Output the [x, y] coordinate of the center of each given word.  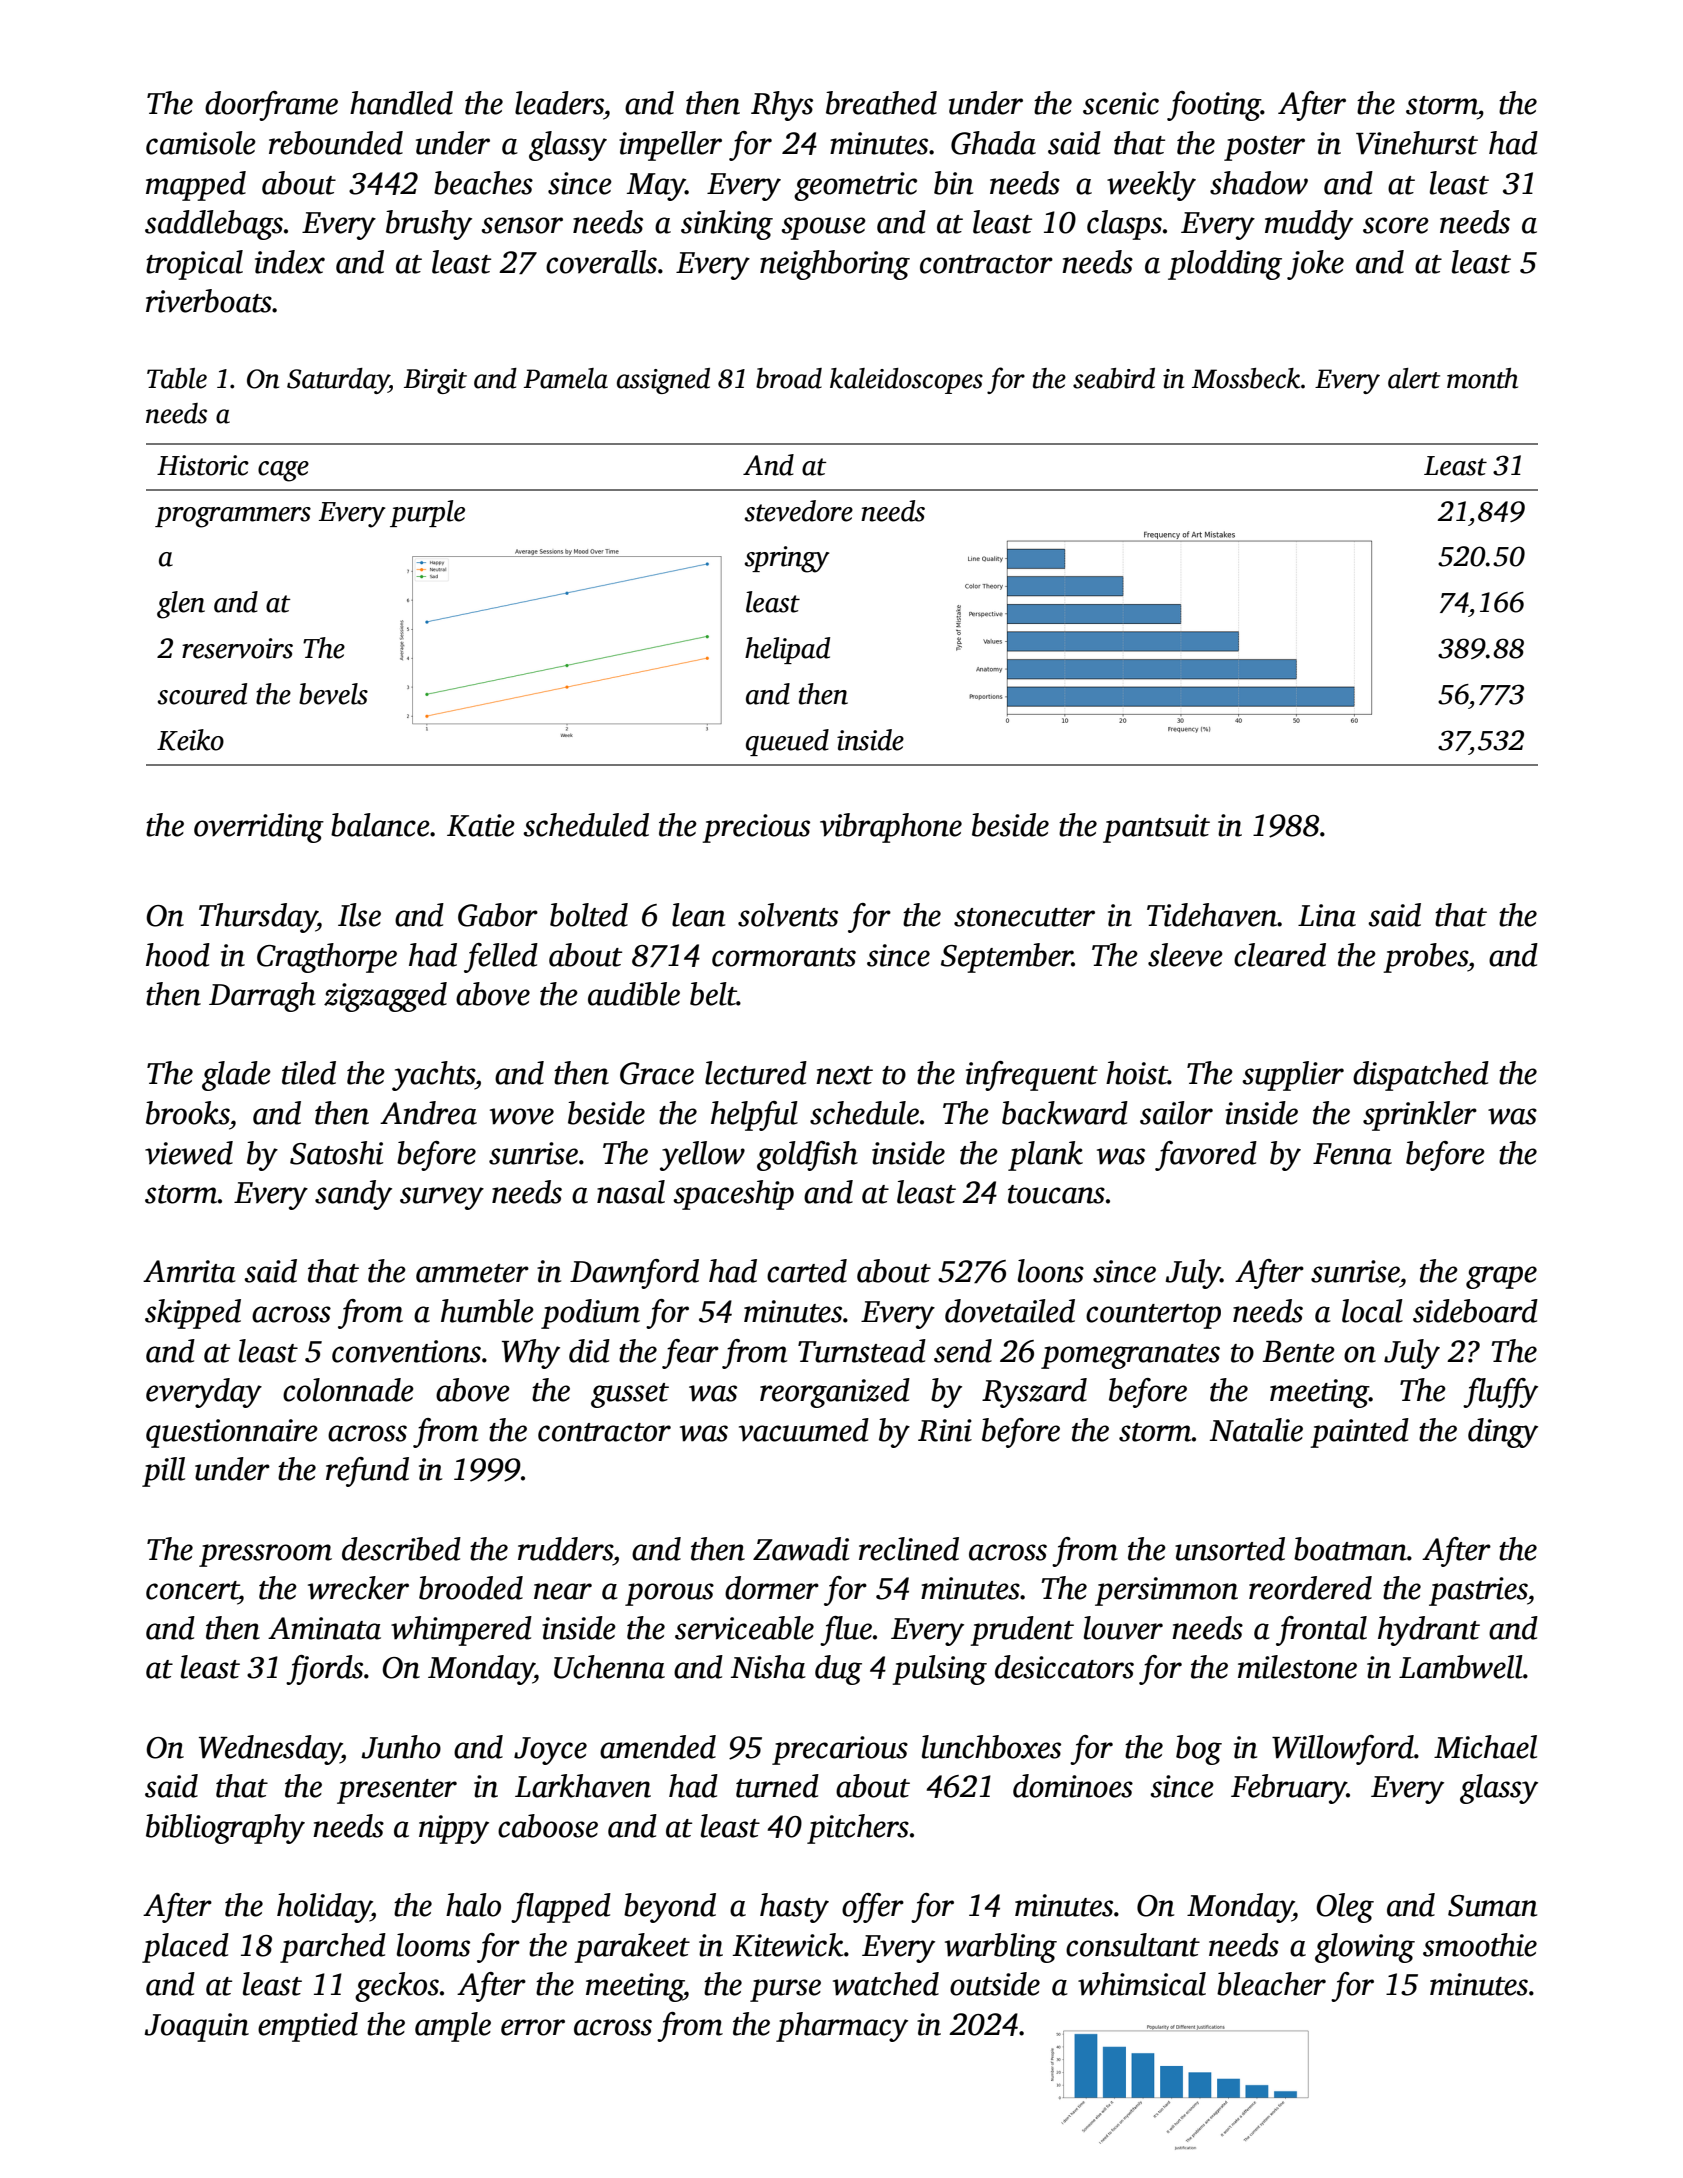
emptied [308, 2027]
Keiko [190, 740]
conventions [406, 1351]
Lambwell [1461, 1667]
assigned [663, 381]
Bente [1299, 1352]
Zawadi [801, 1549]
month [1482, 378]
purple [427, 513]
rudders [565, 1549]
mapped [196, 186]
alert [1414, 378]
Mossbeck [1246, 378]
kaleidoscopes [906, 381]
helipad [787, 650]
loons [1051, 1271]
